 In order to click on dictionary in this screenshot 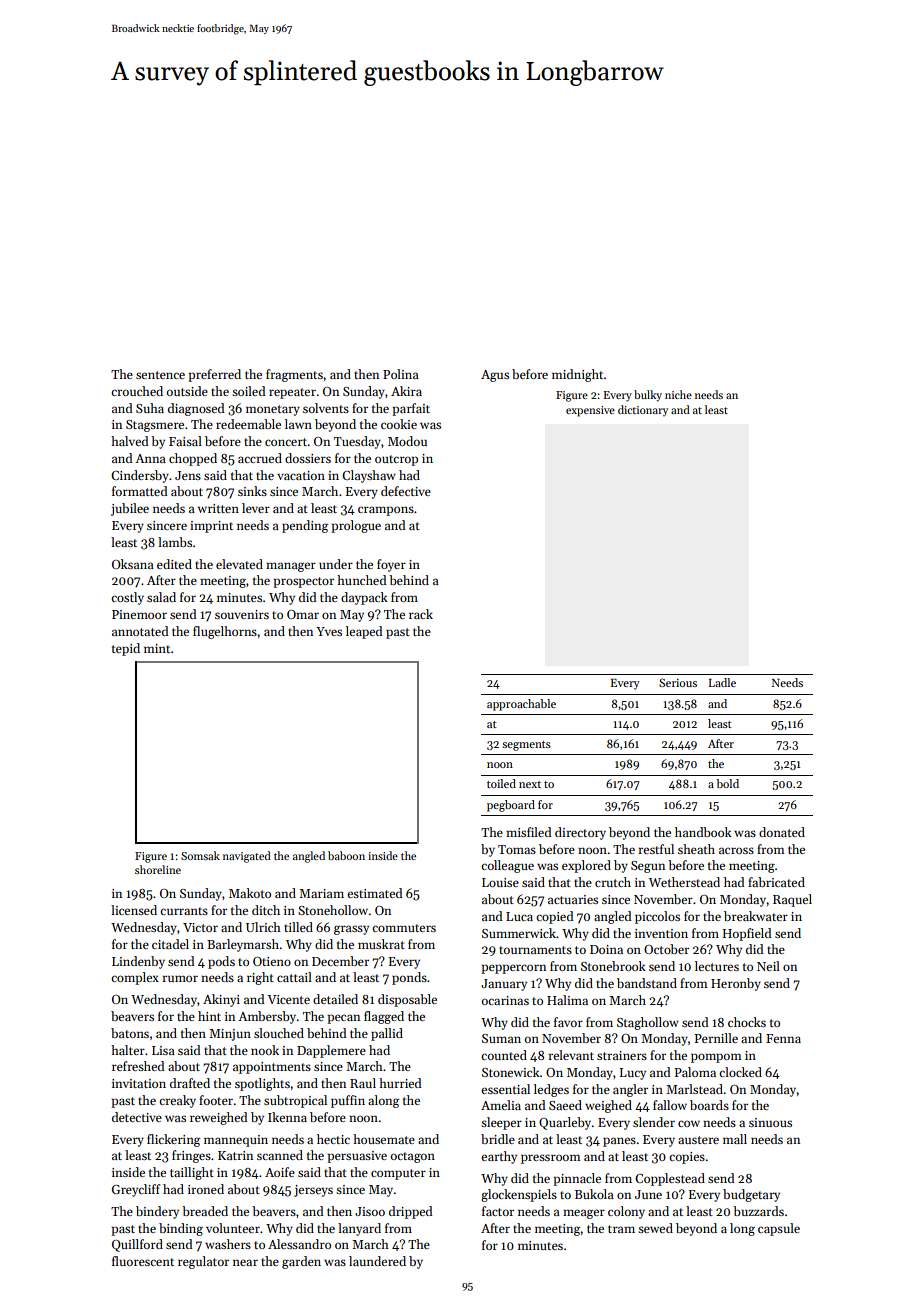, I will do `click(643, 410)`.
